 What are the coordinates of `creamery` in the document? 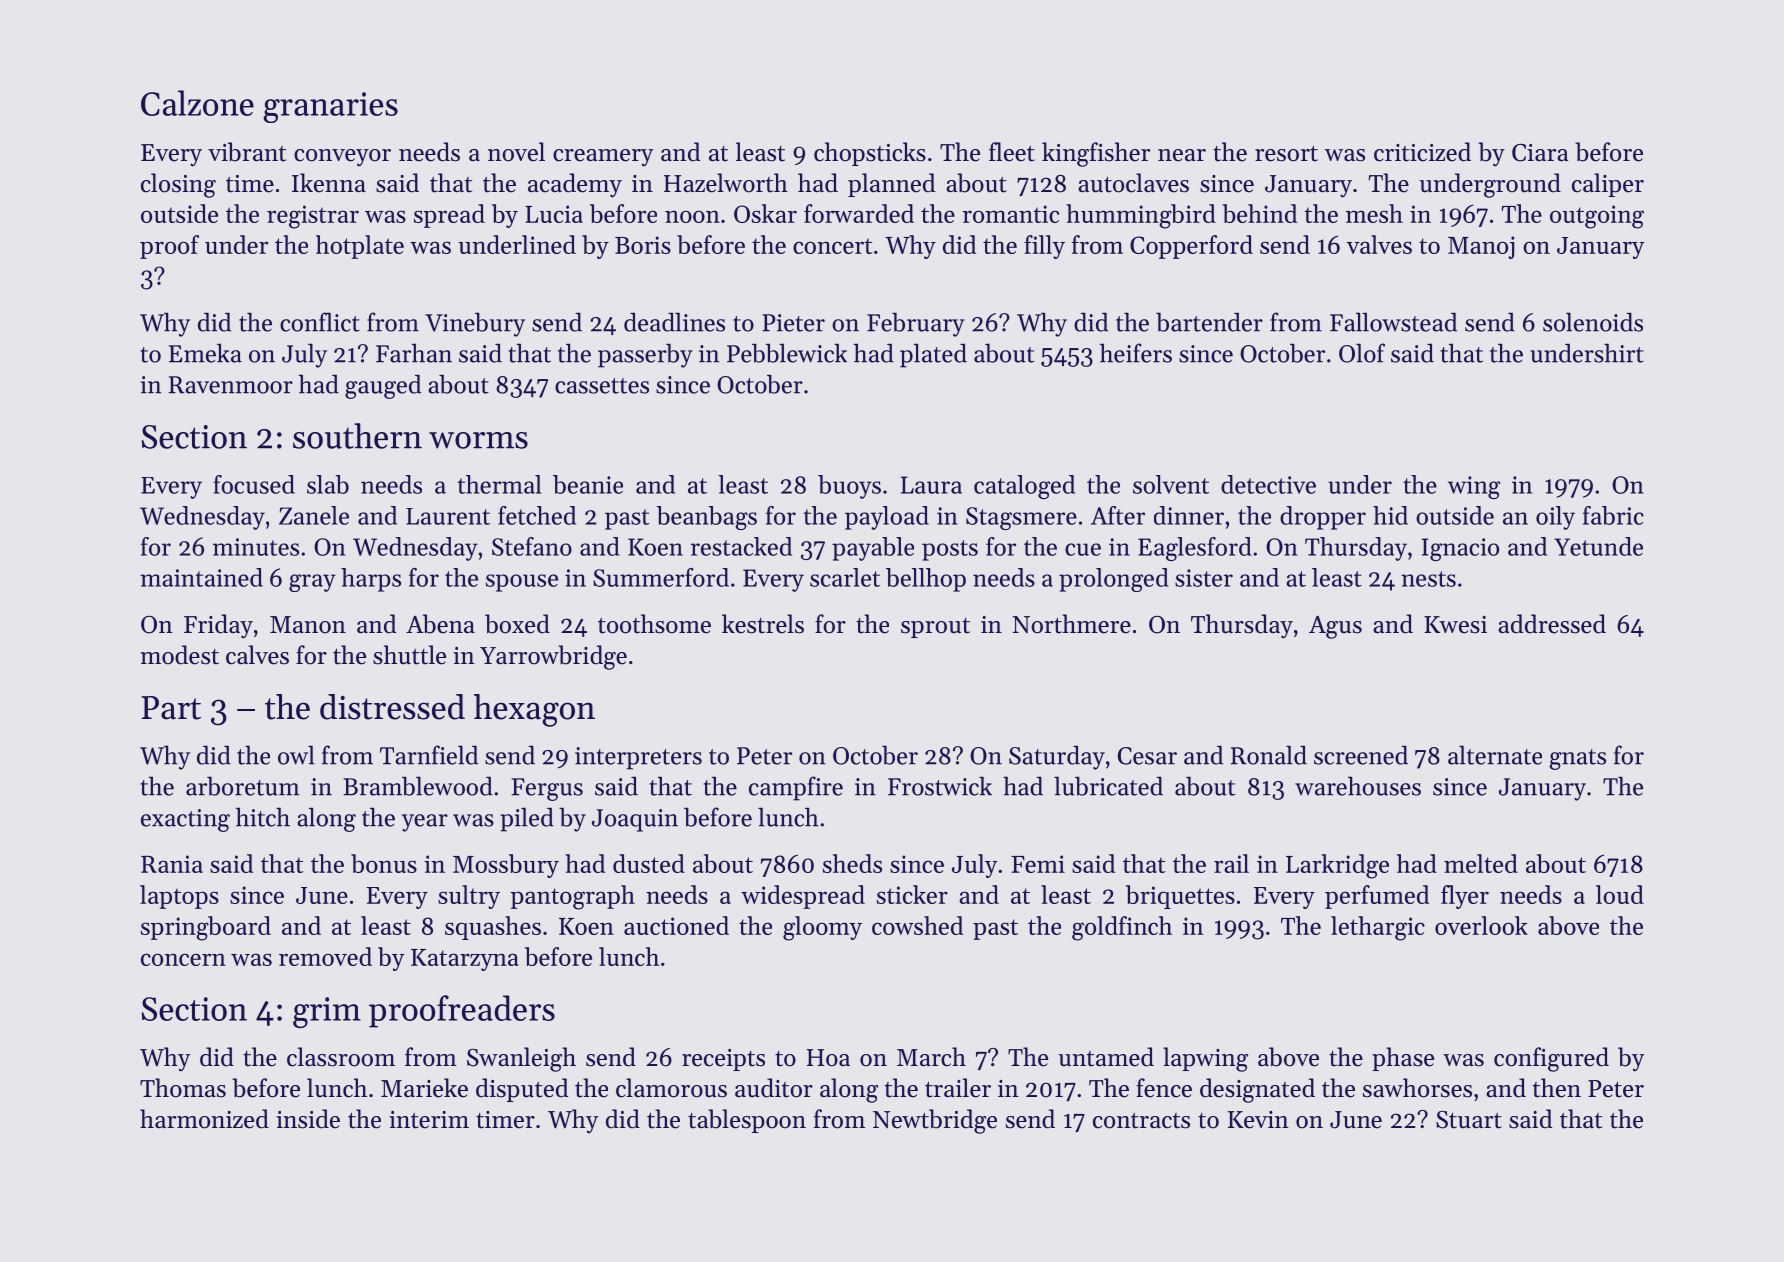 It's located at (603, 158).
